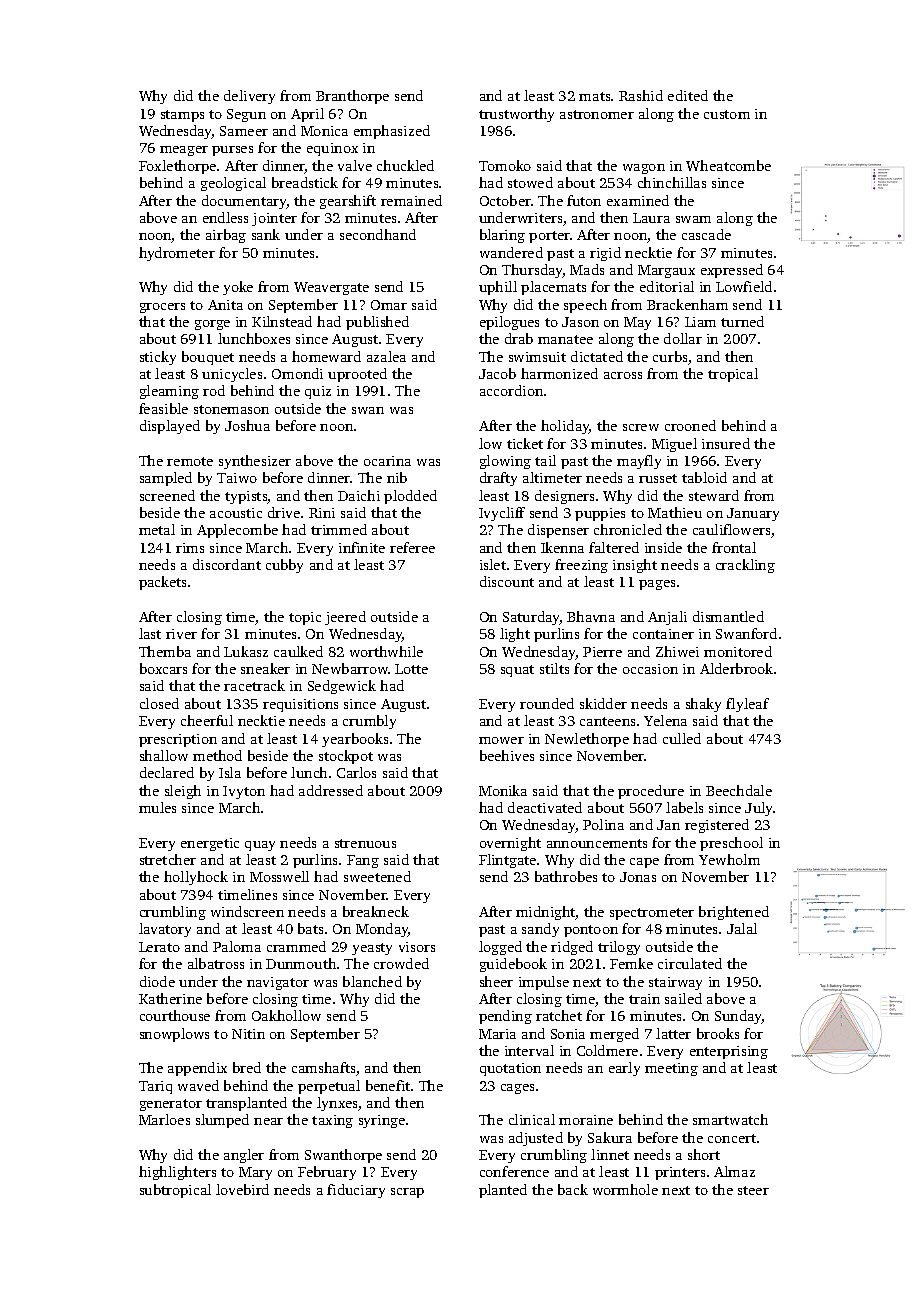 The image size is (924, 1314). Describe the element at coordinates (516, 115) in the screenshot. I see `trustworthy` at that location.
